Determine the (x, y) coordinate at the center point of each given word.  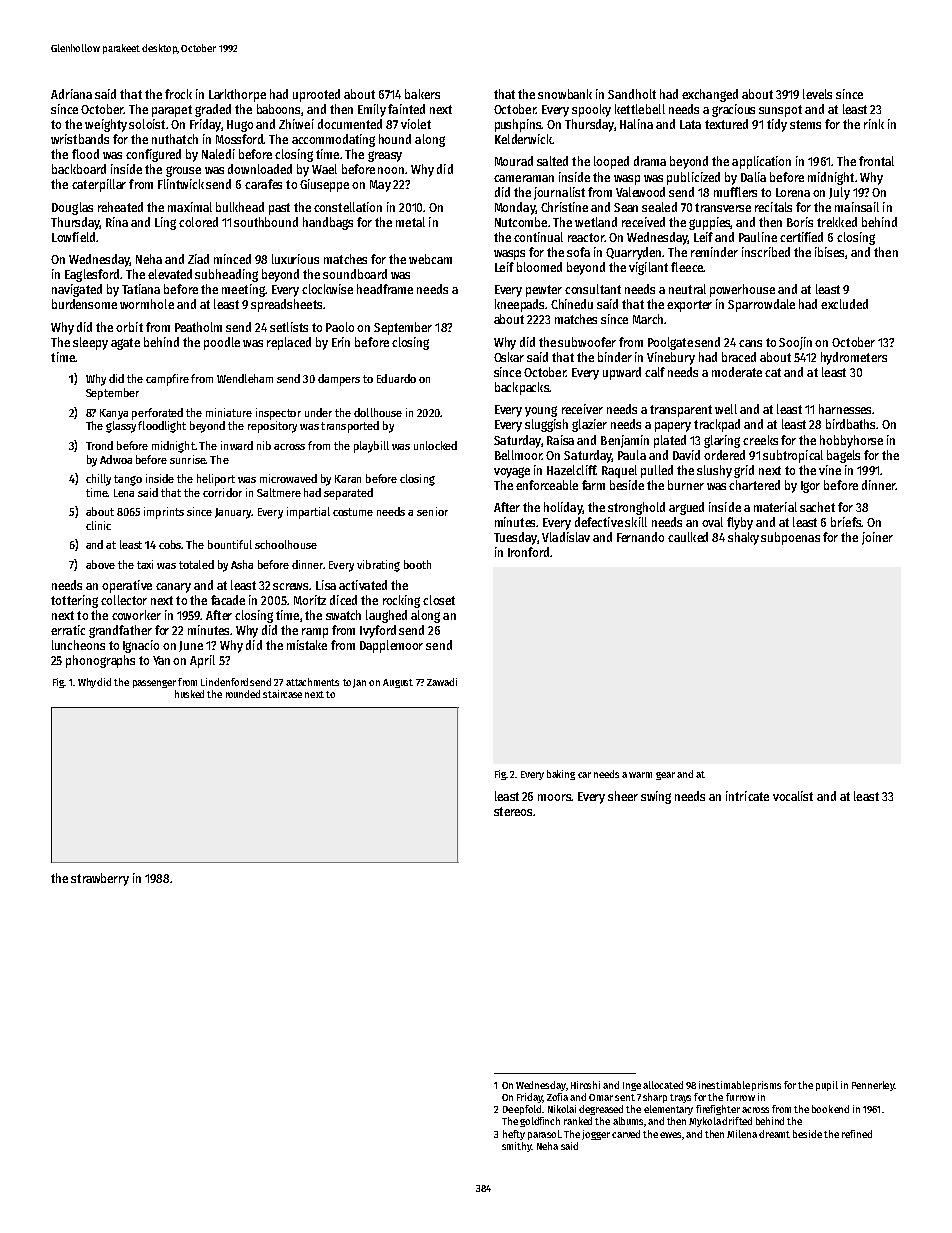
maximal (190, 207)
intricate (747, 796)
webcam (430, 259)
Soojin (795, 343)
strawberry (100, 879)
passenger (154, 684)
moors (554, 797)
